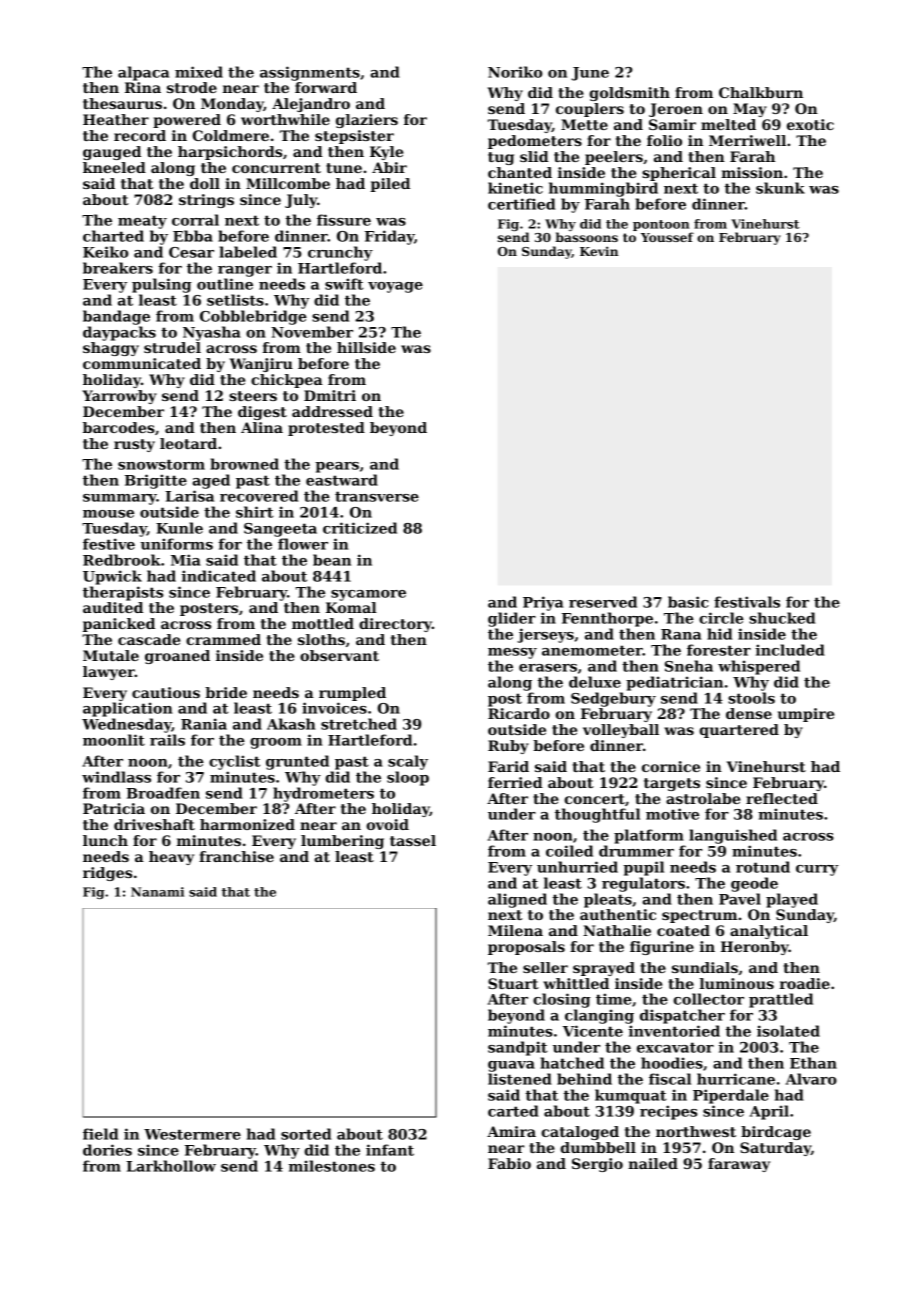 This image has height=1314, width=924. I want to click on Larkhollow, so click(171, 1166).
